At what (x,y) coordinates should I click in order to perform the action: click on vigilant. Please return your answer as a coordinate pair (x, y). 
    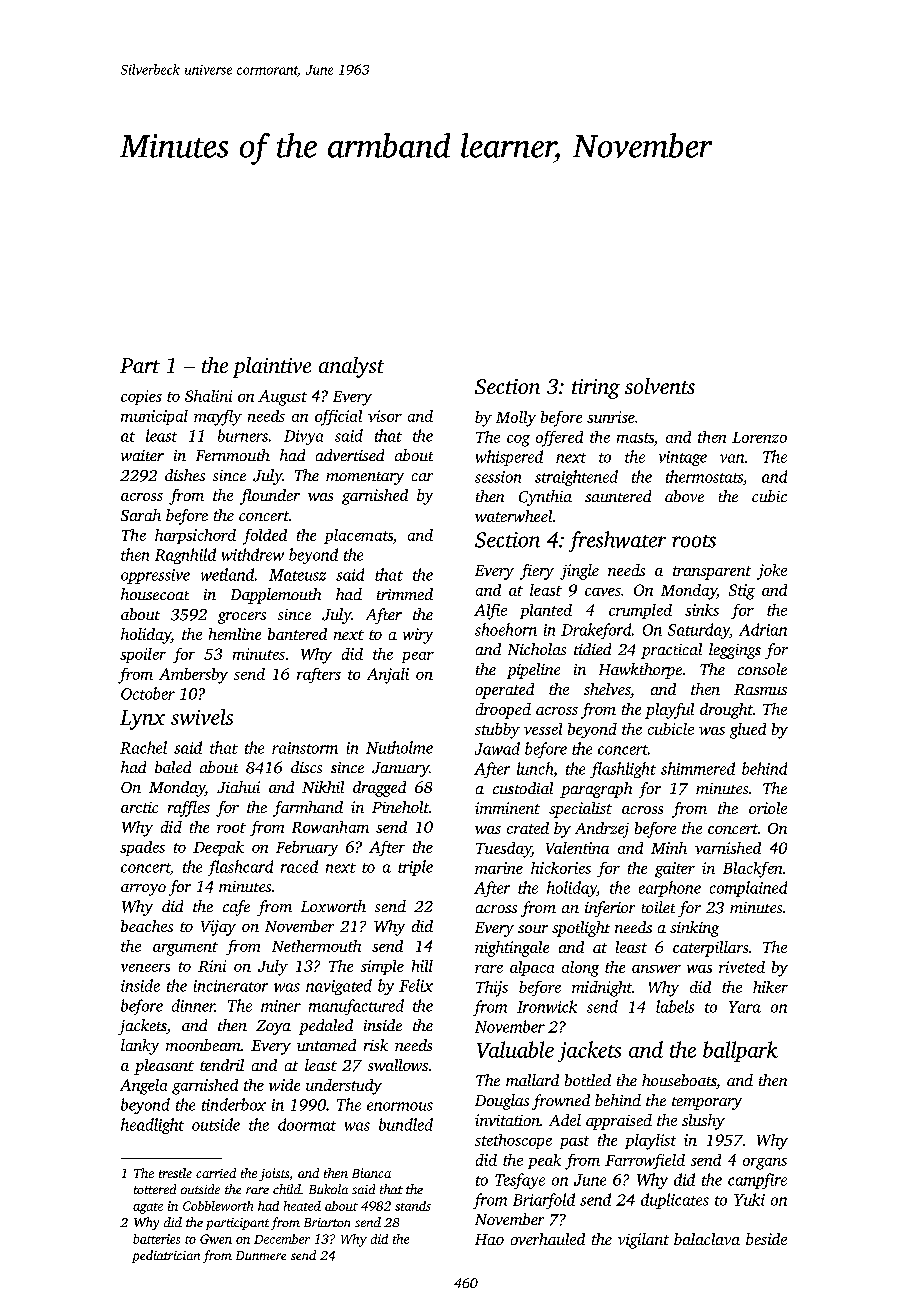
    Looking at the image, I should click on (643, 1241).
